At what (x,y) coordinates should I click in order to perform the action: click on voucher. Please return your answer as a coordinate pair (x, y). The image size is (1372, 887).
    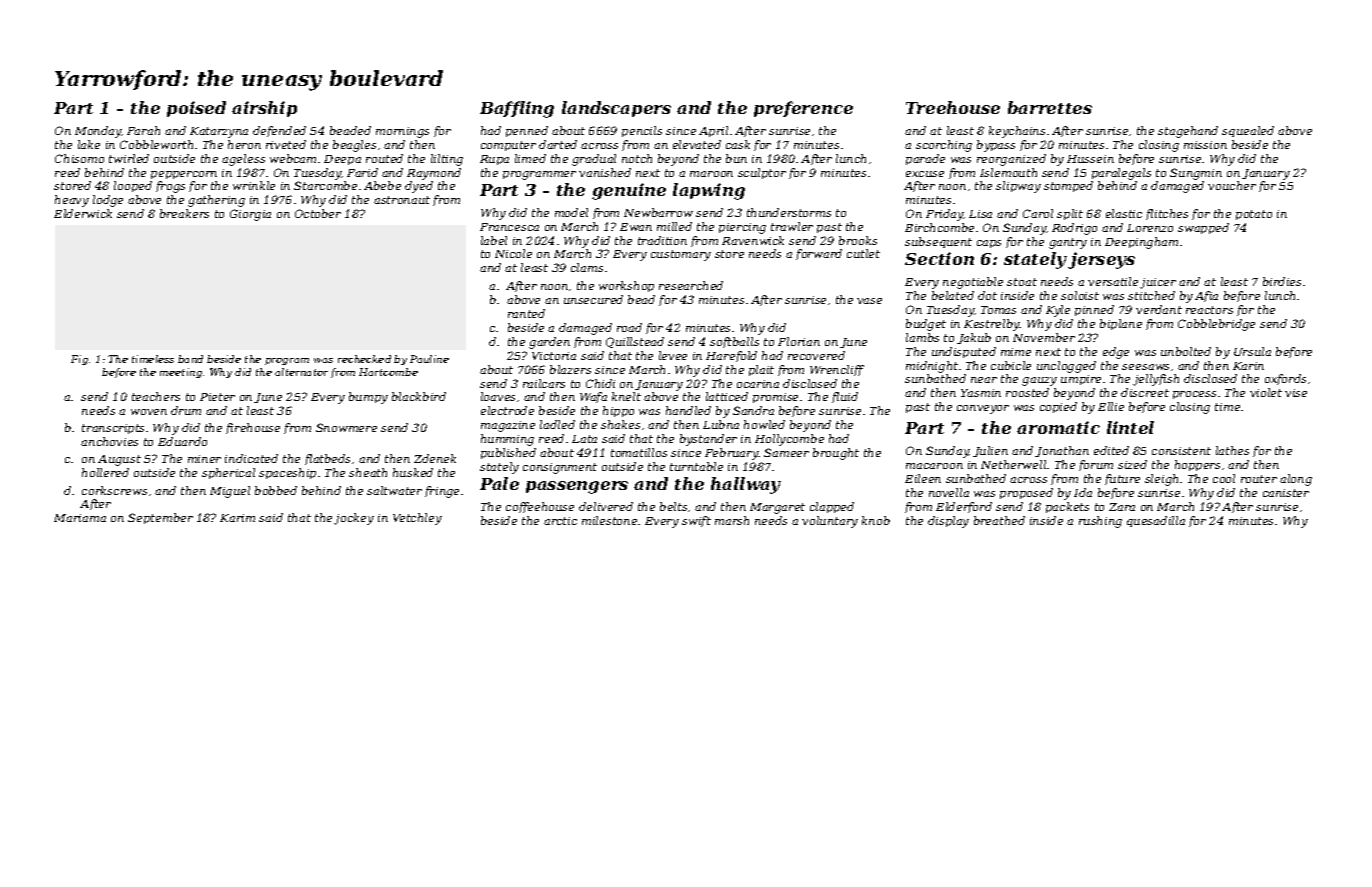
    Looking at the image, I should click on (1232, 185).
